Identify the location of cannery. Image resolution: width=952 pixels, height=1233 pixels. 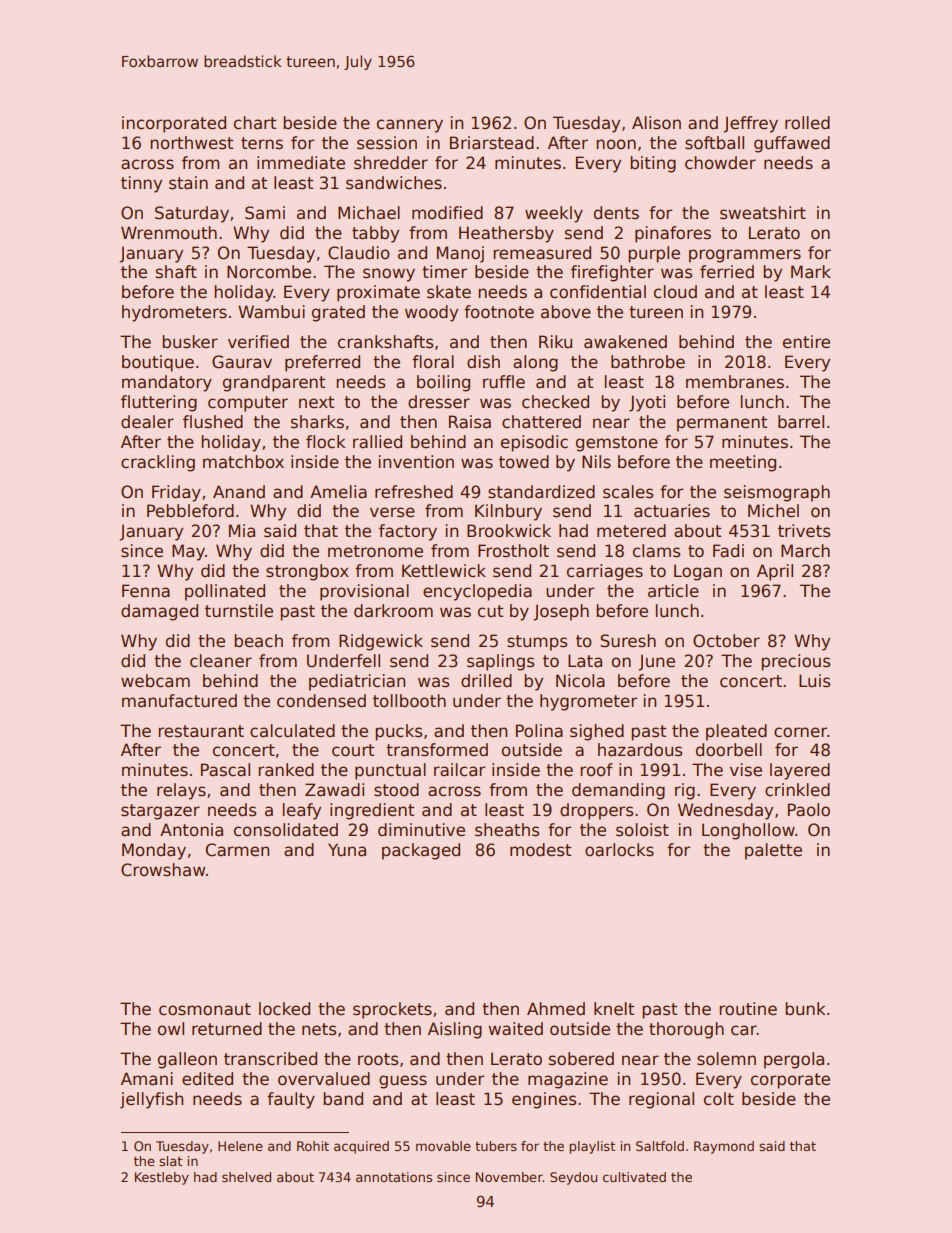
(410, 126).
